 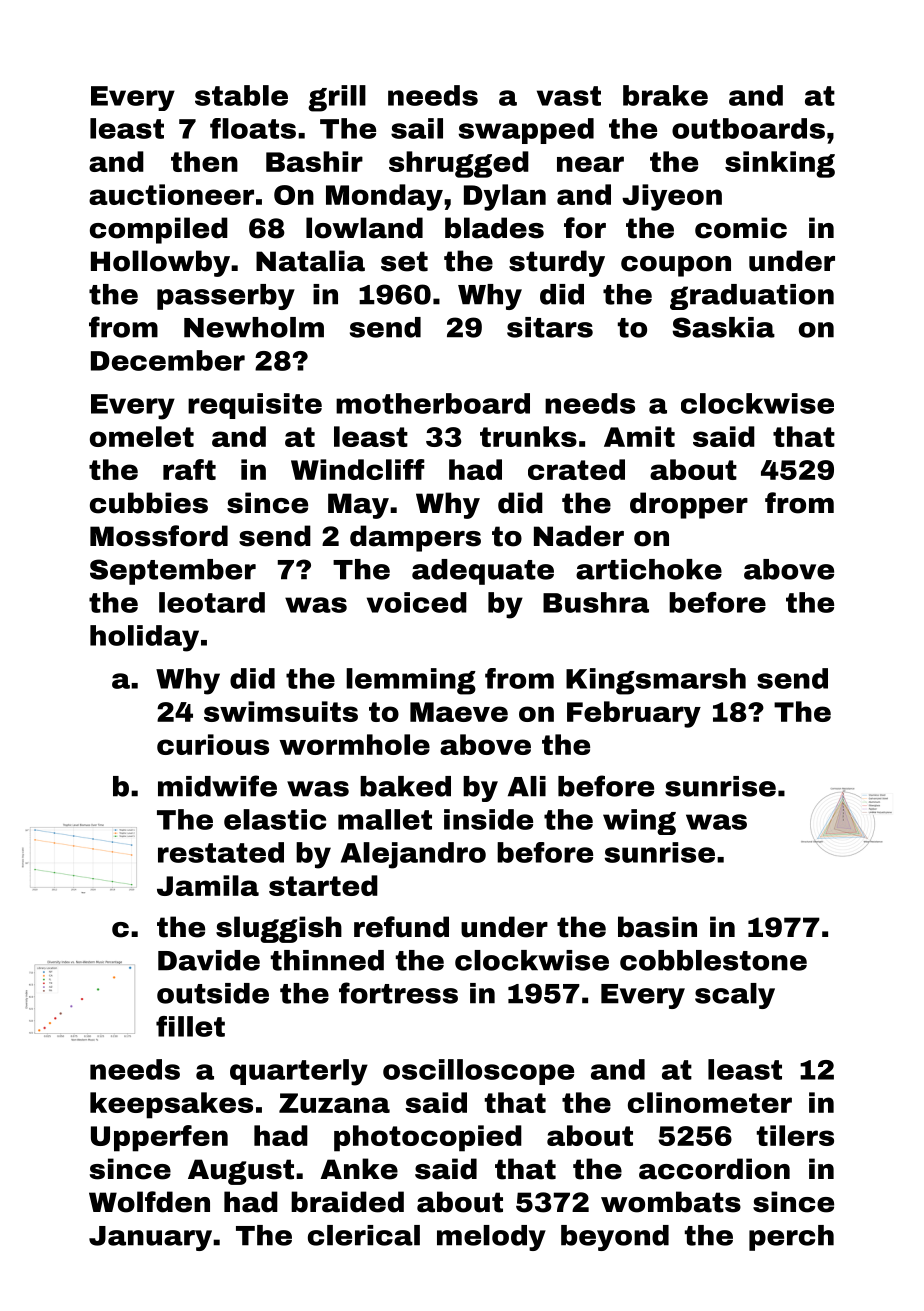 What do you see at coordinates (649, 569) in the image?
I see `artichoke` at bounding box center [649, 569].
